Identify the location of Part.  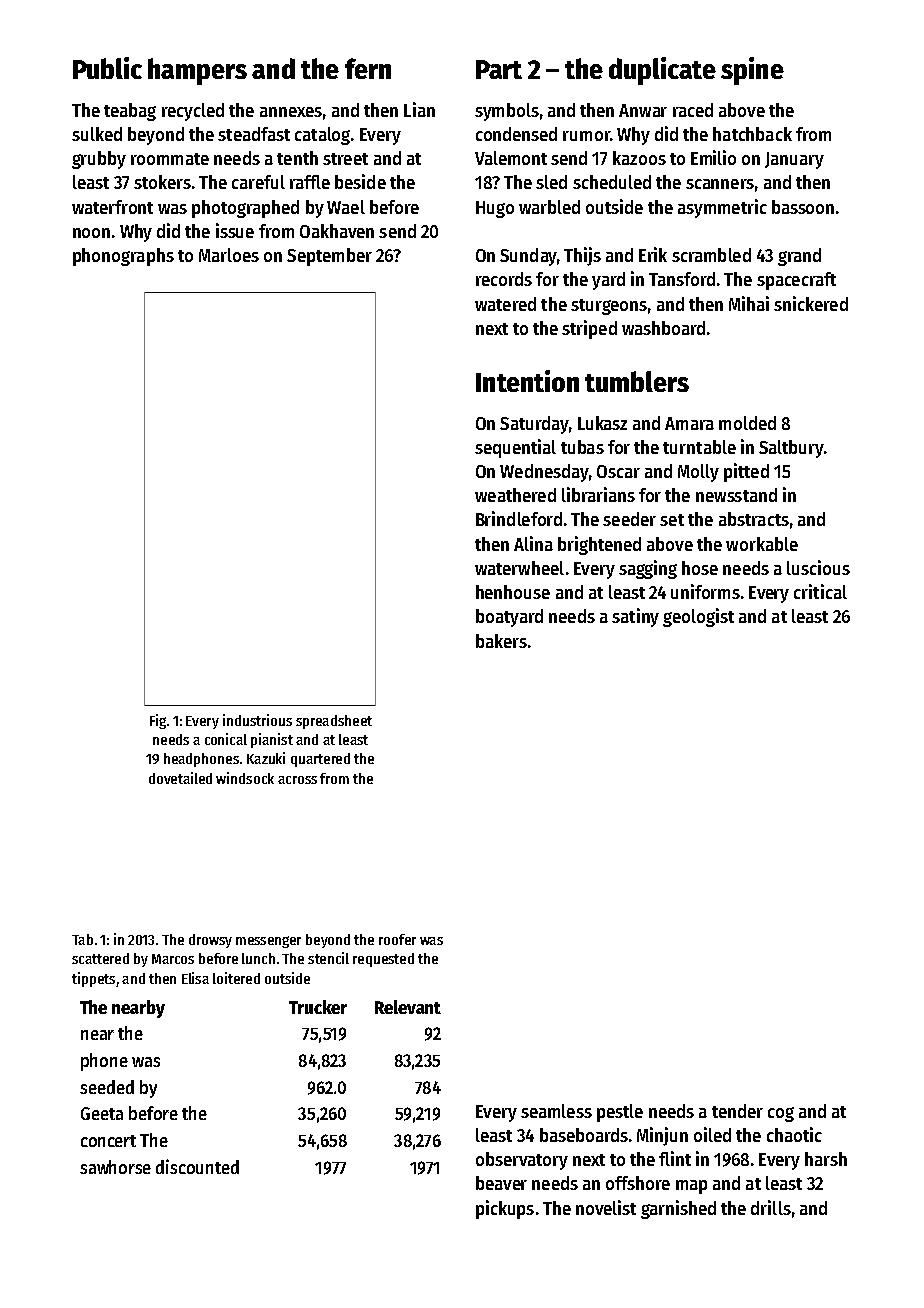
(499, 69).
